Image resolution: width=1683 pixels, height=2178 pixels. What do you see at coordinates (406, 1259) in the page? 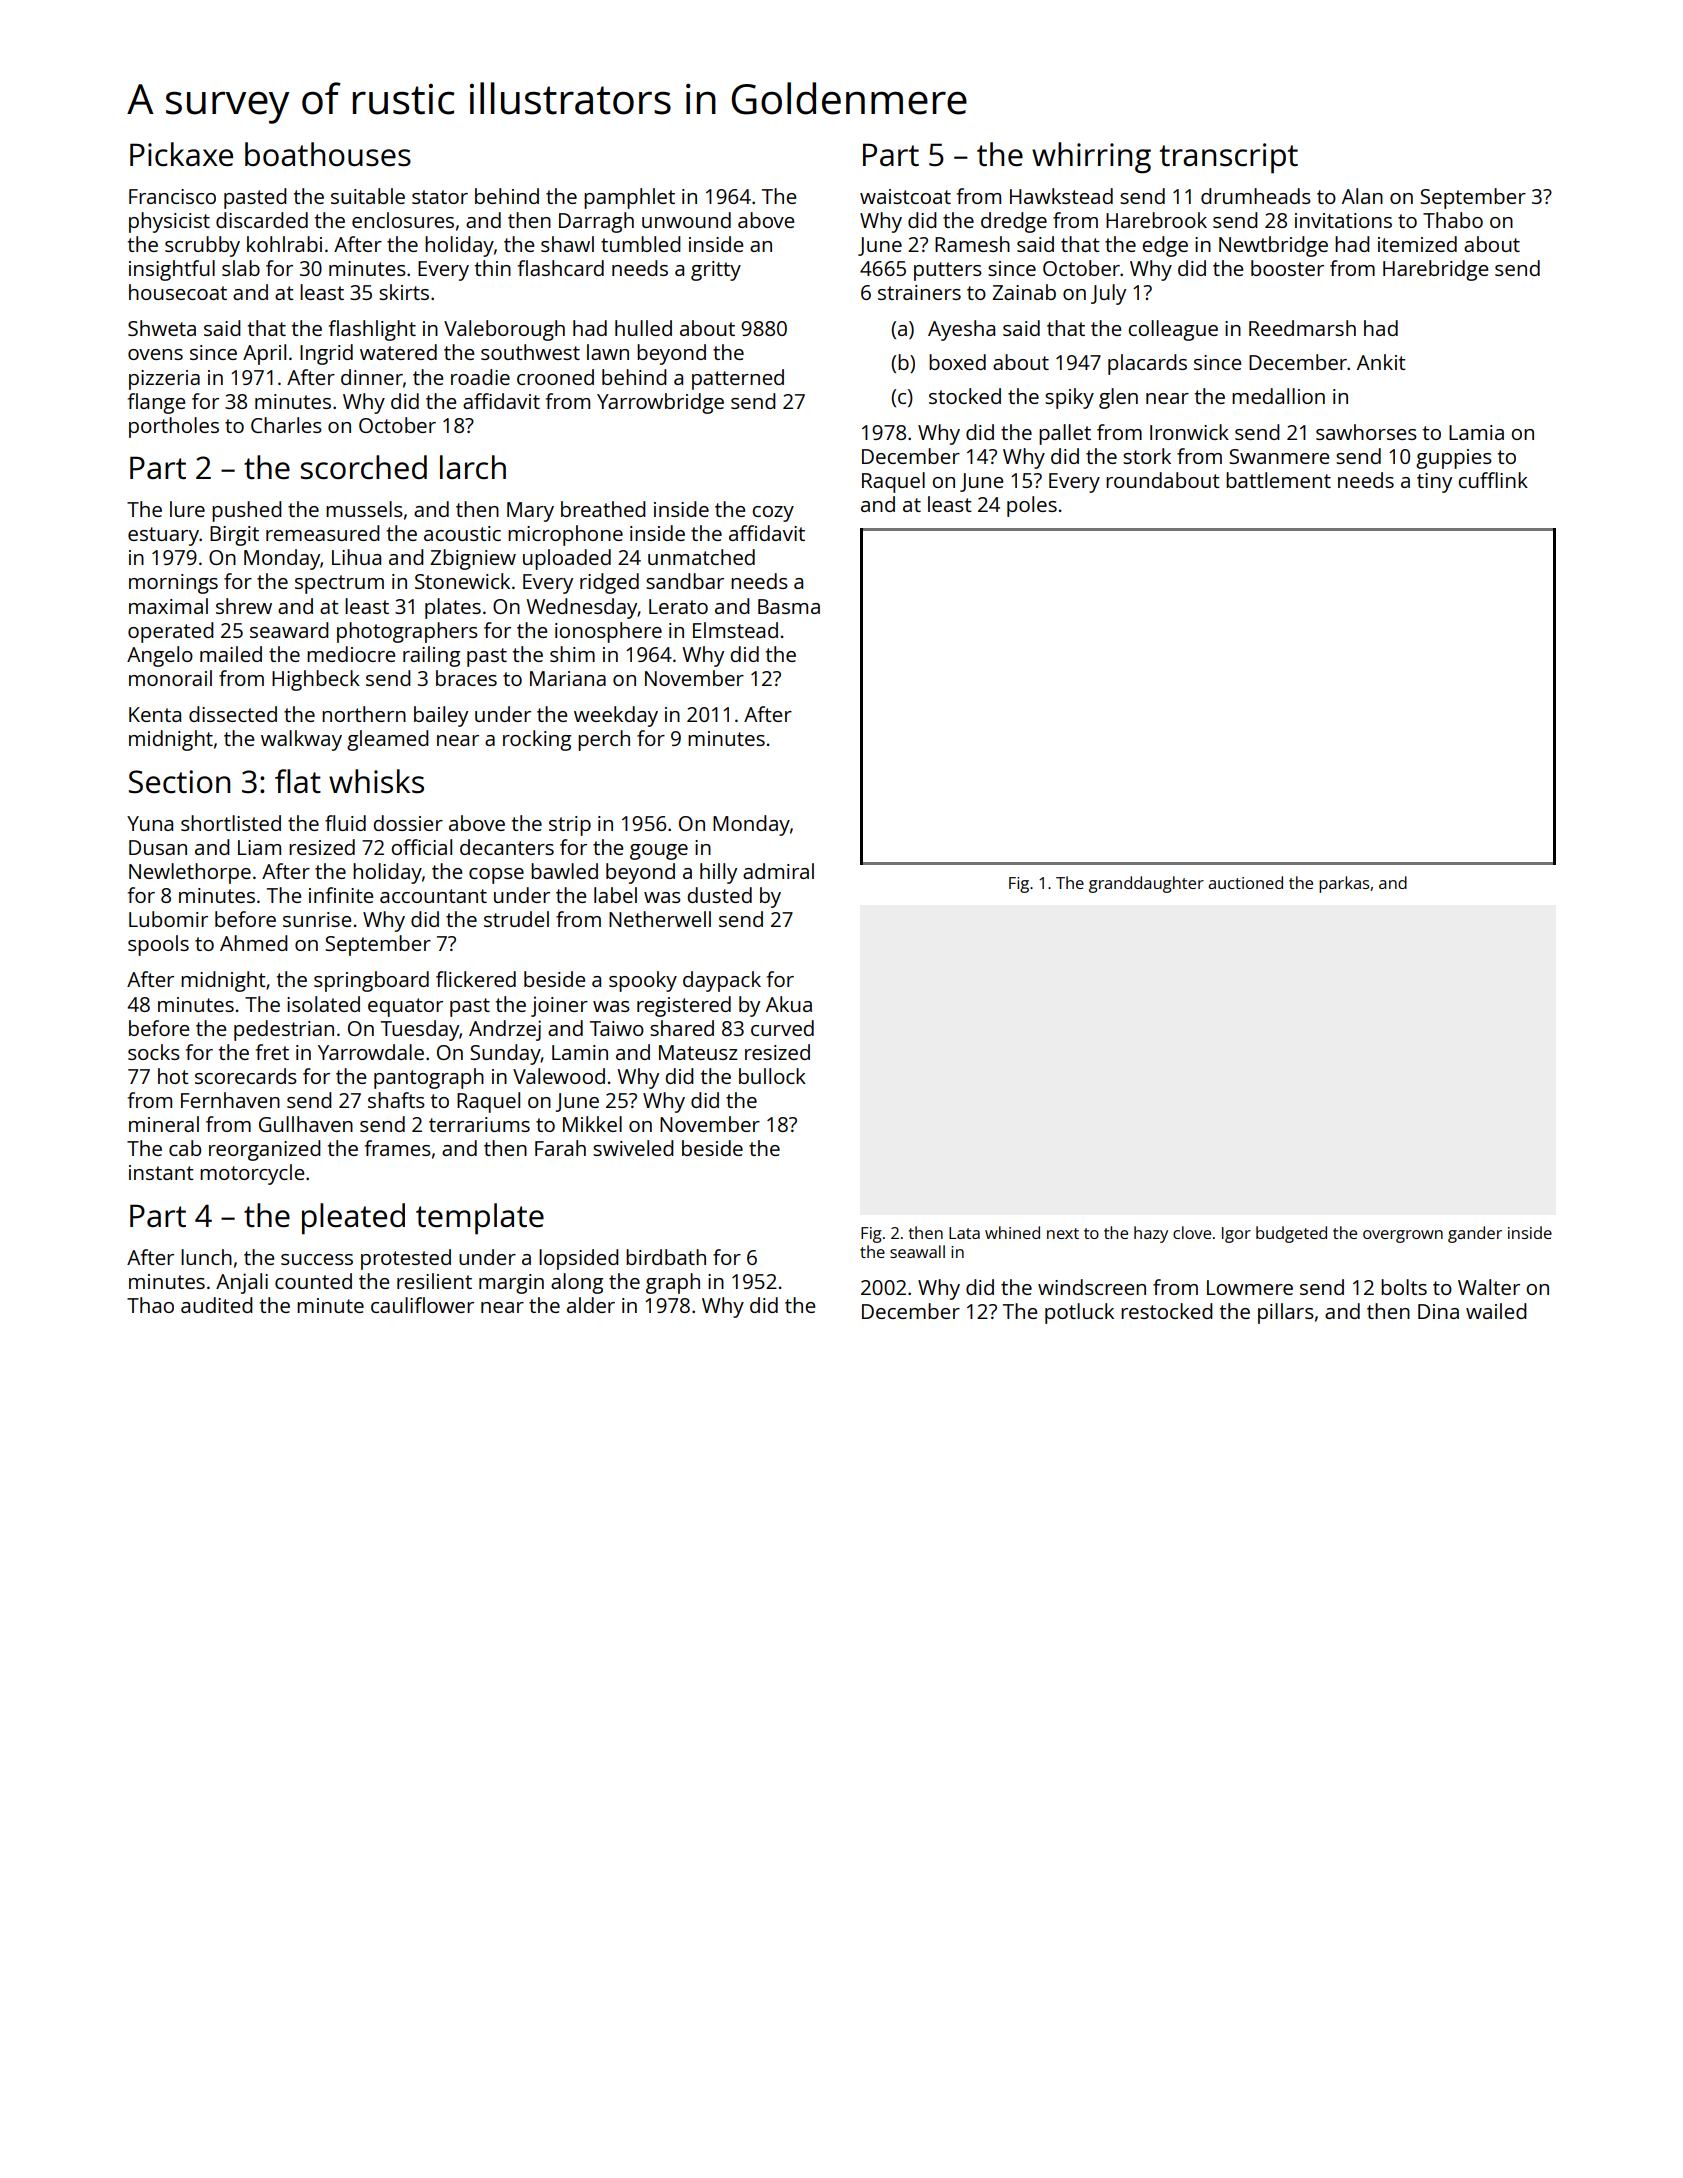
I see `protested` at bounding box center [406, 1259].
